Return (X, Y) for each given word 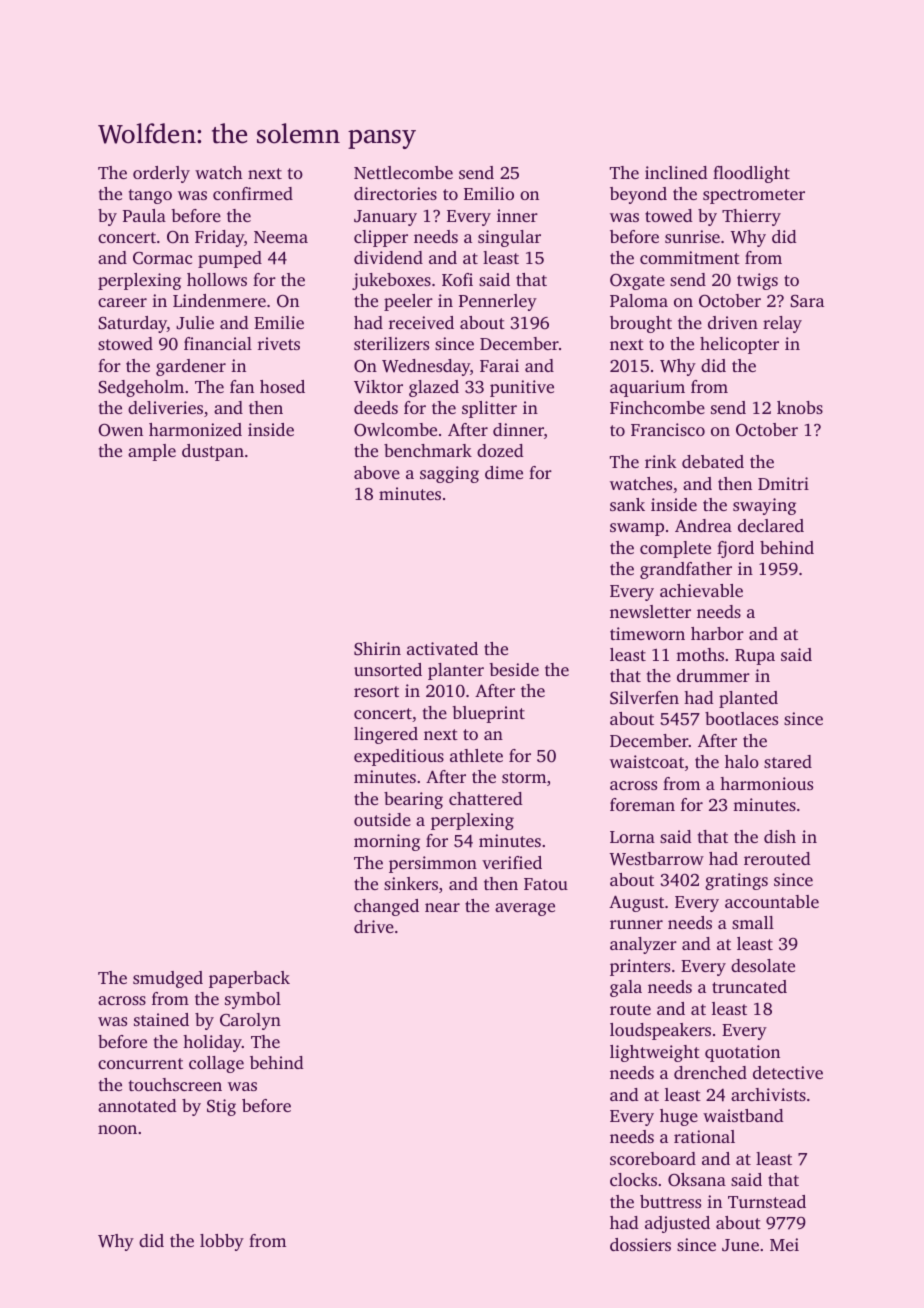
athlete (476, 755)
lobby (222, 1242)
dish (780, 836)
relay (782, 324)
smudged (168, 979)
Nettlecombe (403, 172)
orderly (161, 174)
